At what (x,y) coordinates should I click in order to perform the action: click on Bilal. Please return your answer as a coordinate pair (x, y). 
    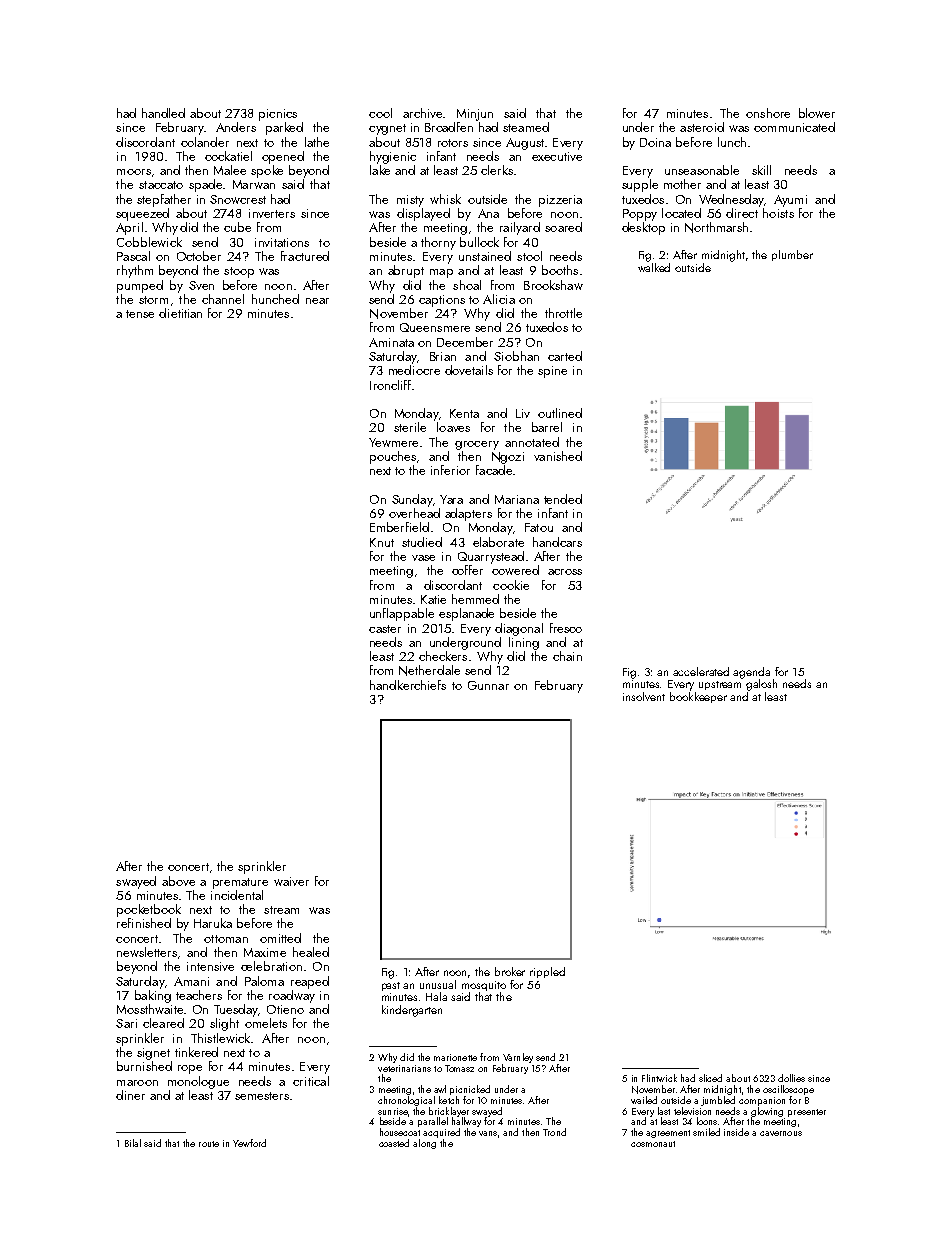
    Looking at the image, I should click on (133, 1143).
